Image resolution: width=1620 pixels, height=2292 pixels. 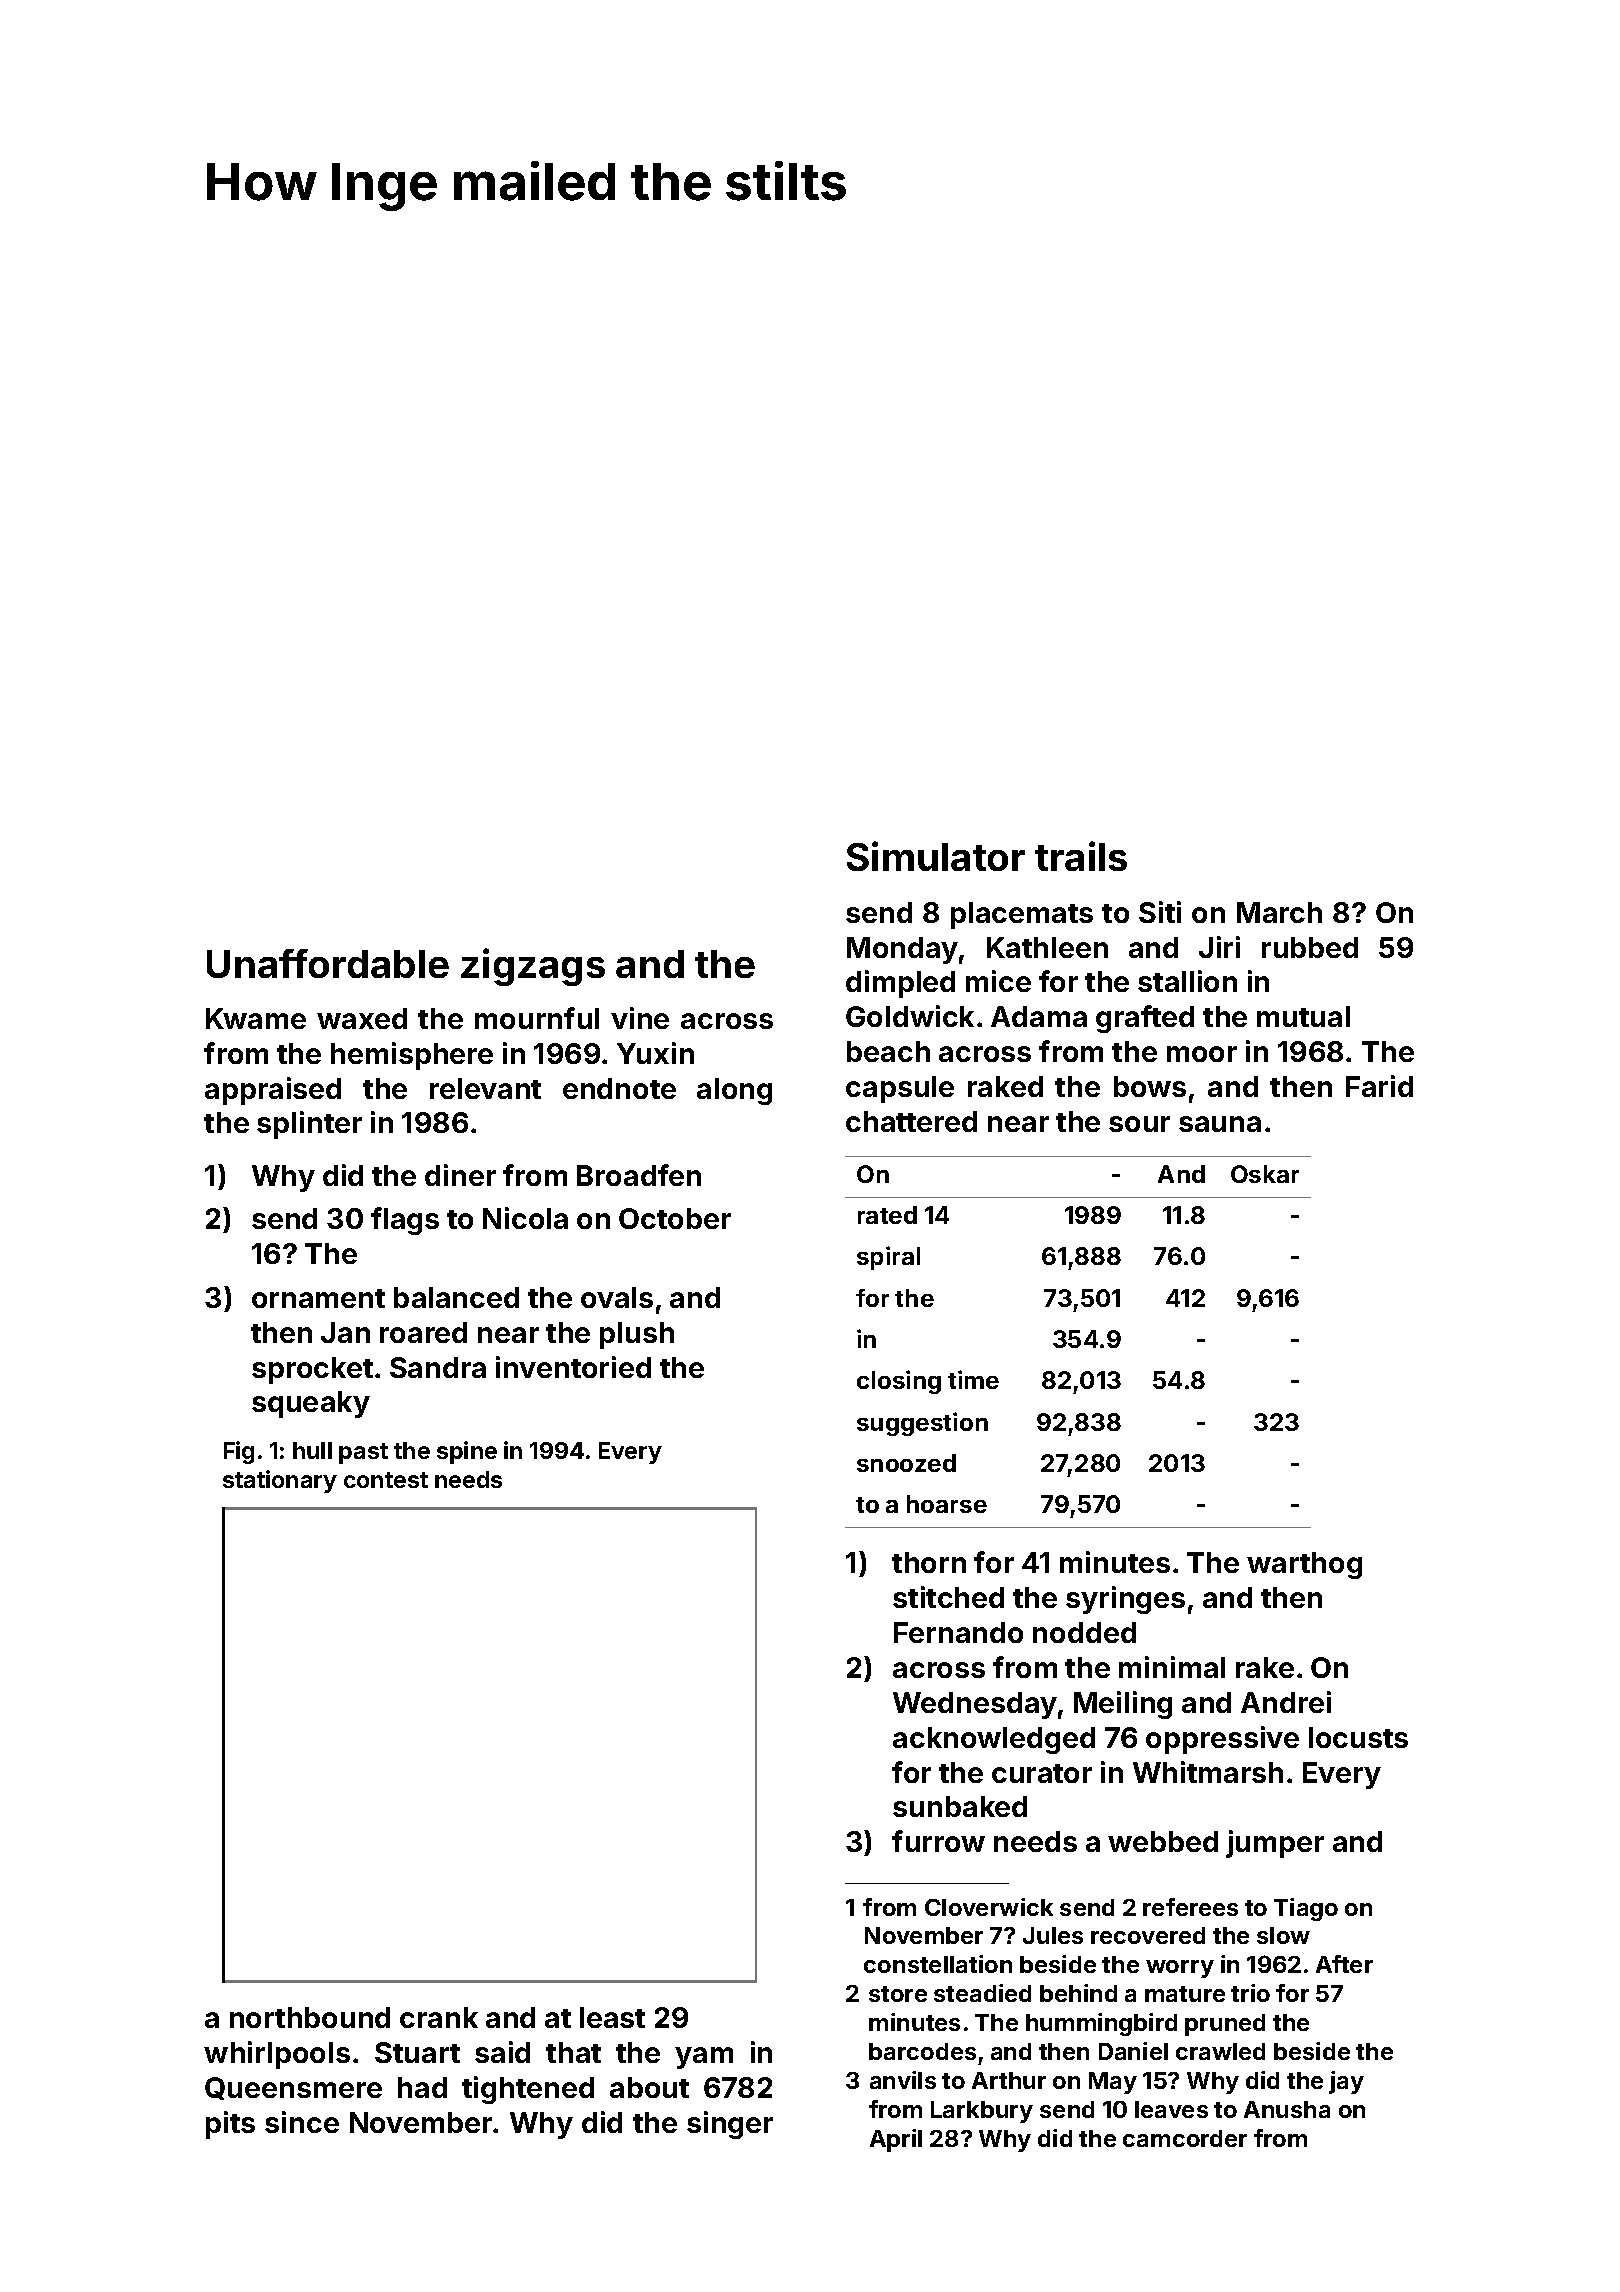 I want to click on zigzags, so click(x=533, y=967).
